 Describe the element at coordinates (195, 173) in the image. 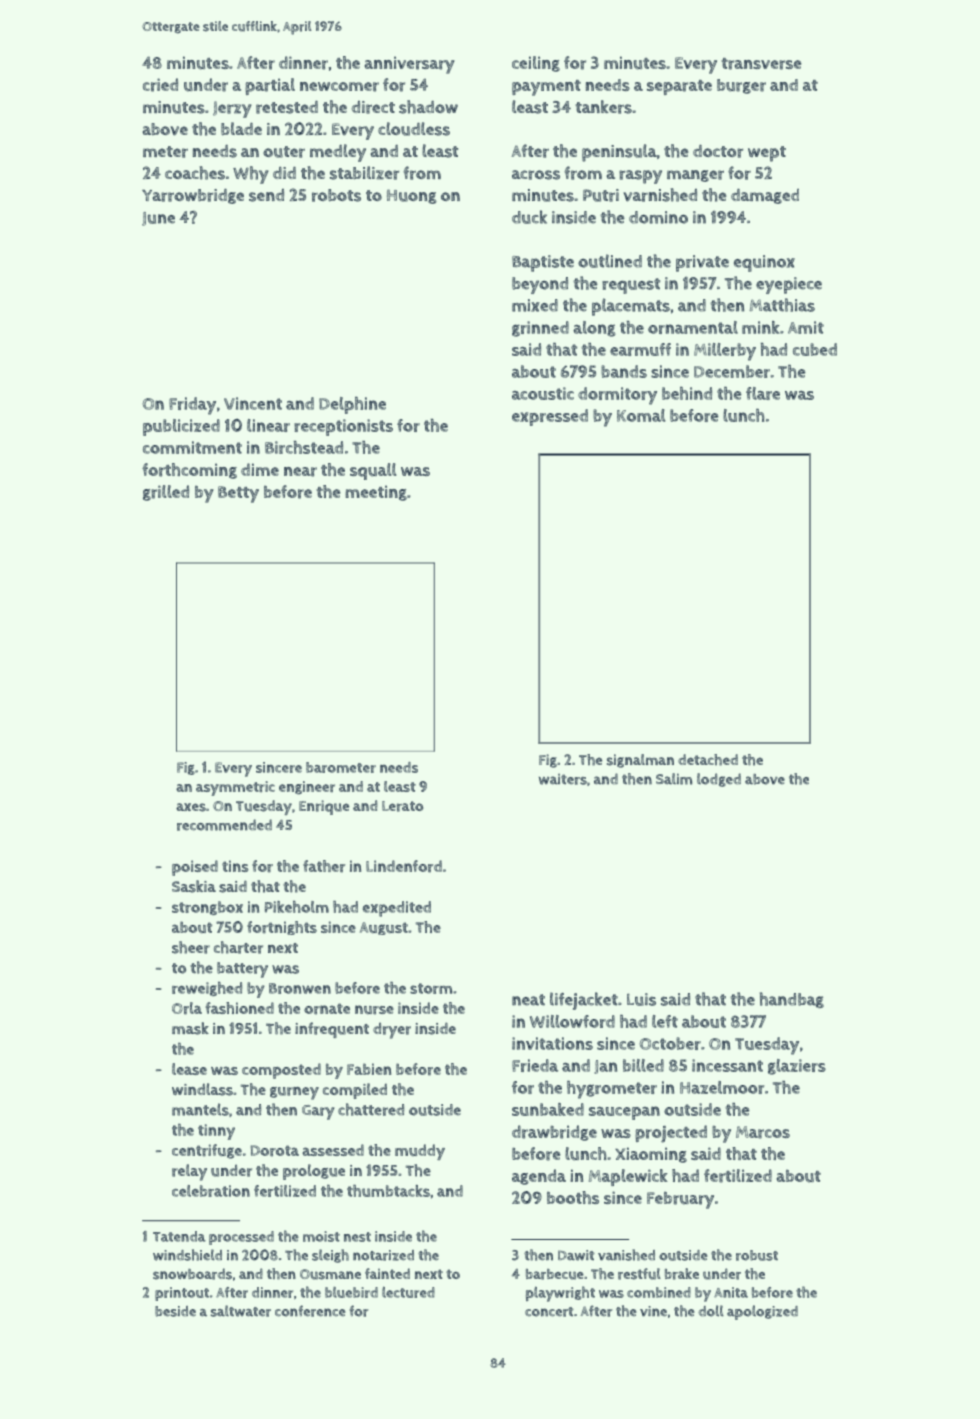

I see `coaches` at that location.
